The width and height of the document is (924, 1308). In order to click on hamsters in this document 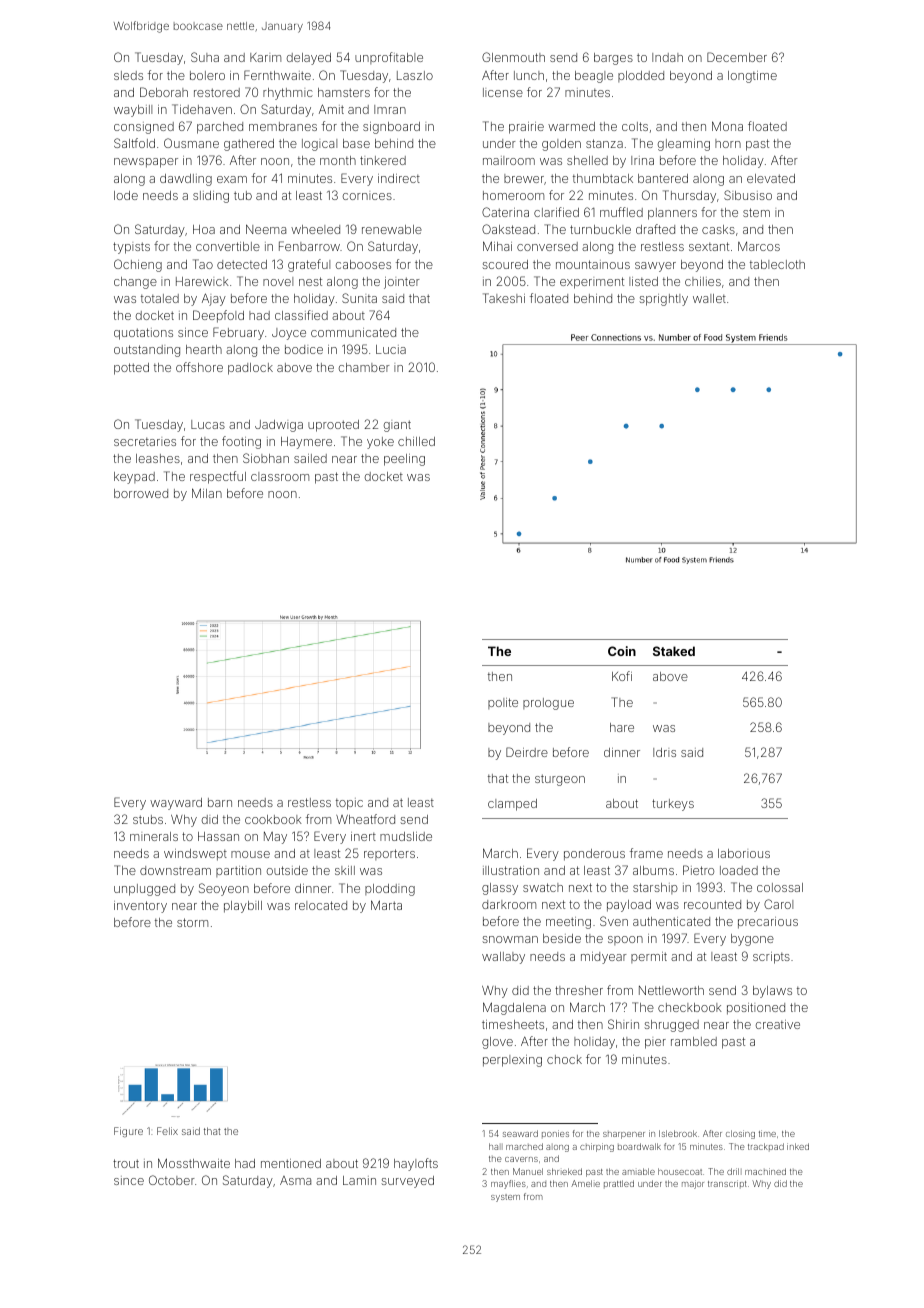, I will do `click(344, 92)`.
